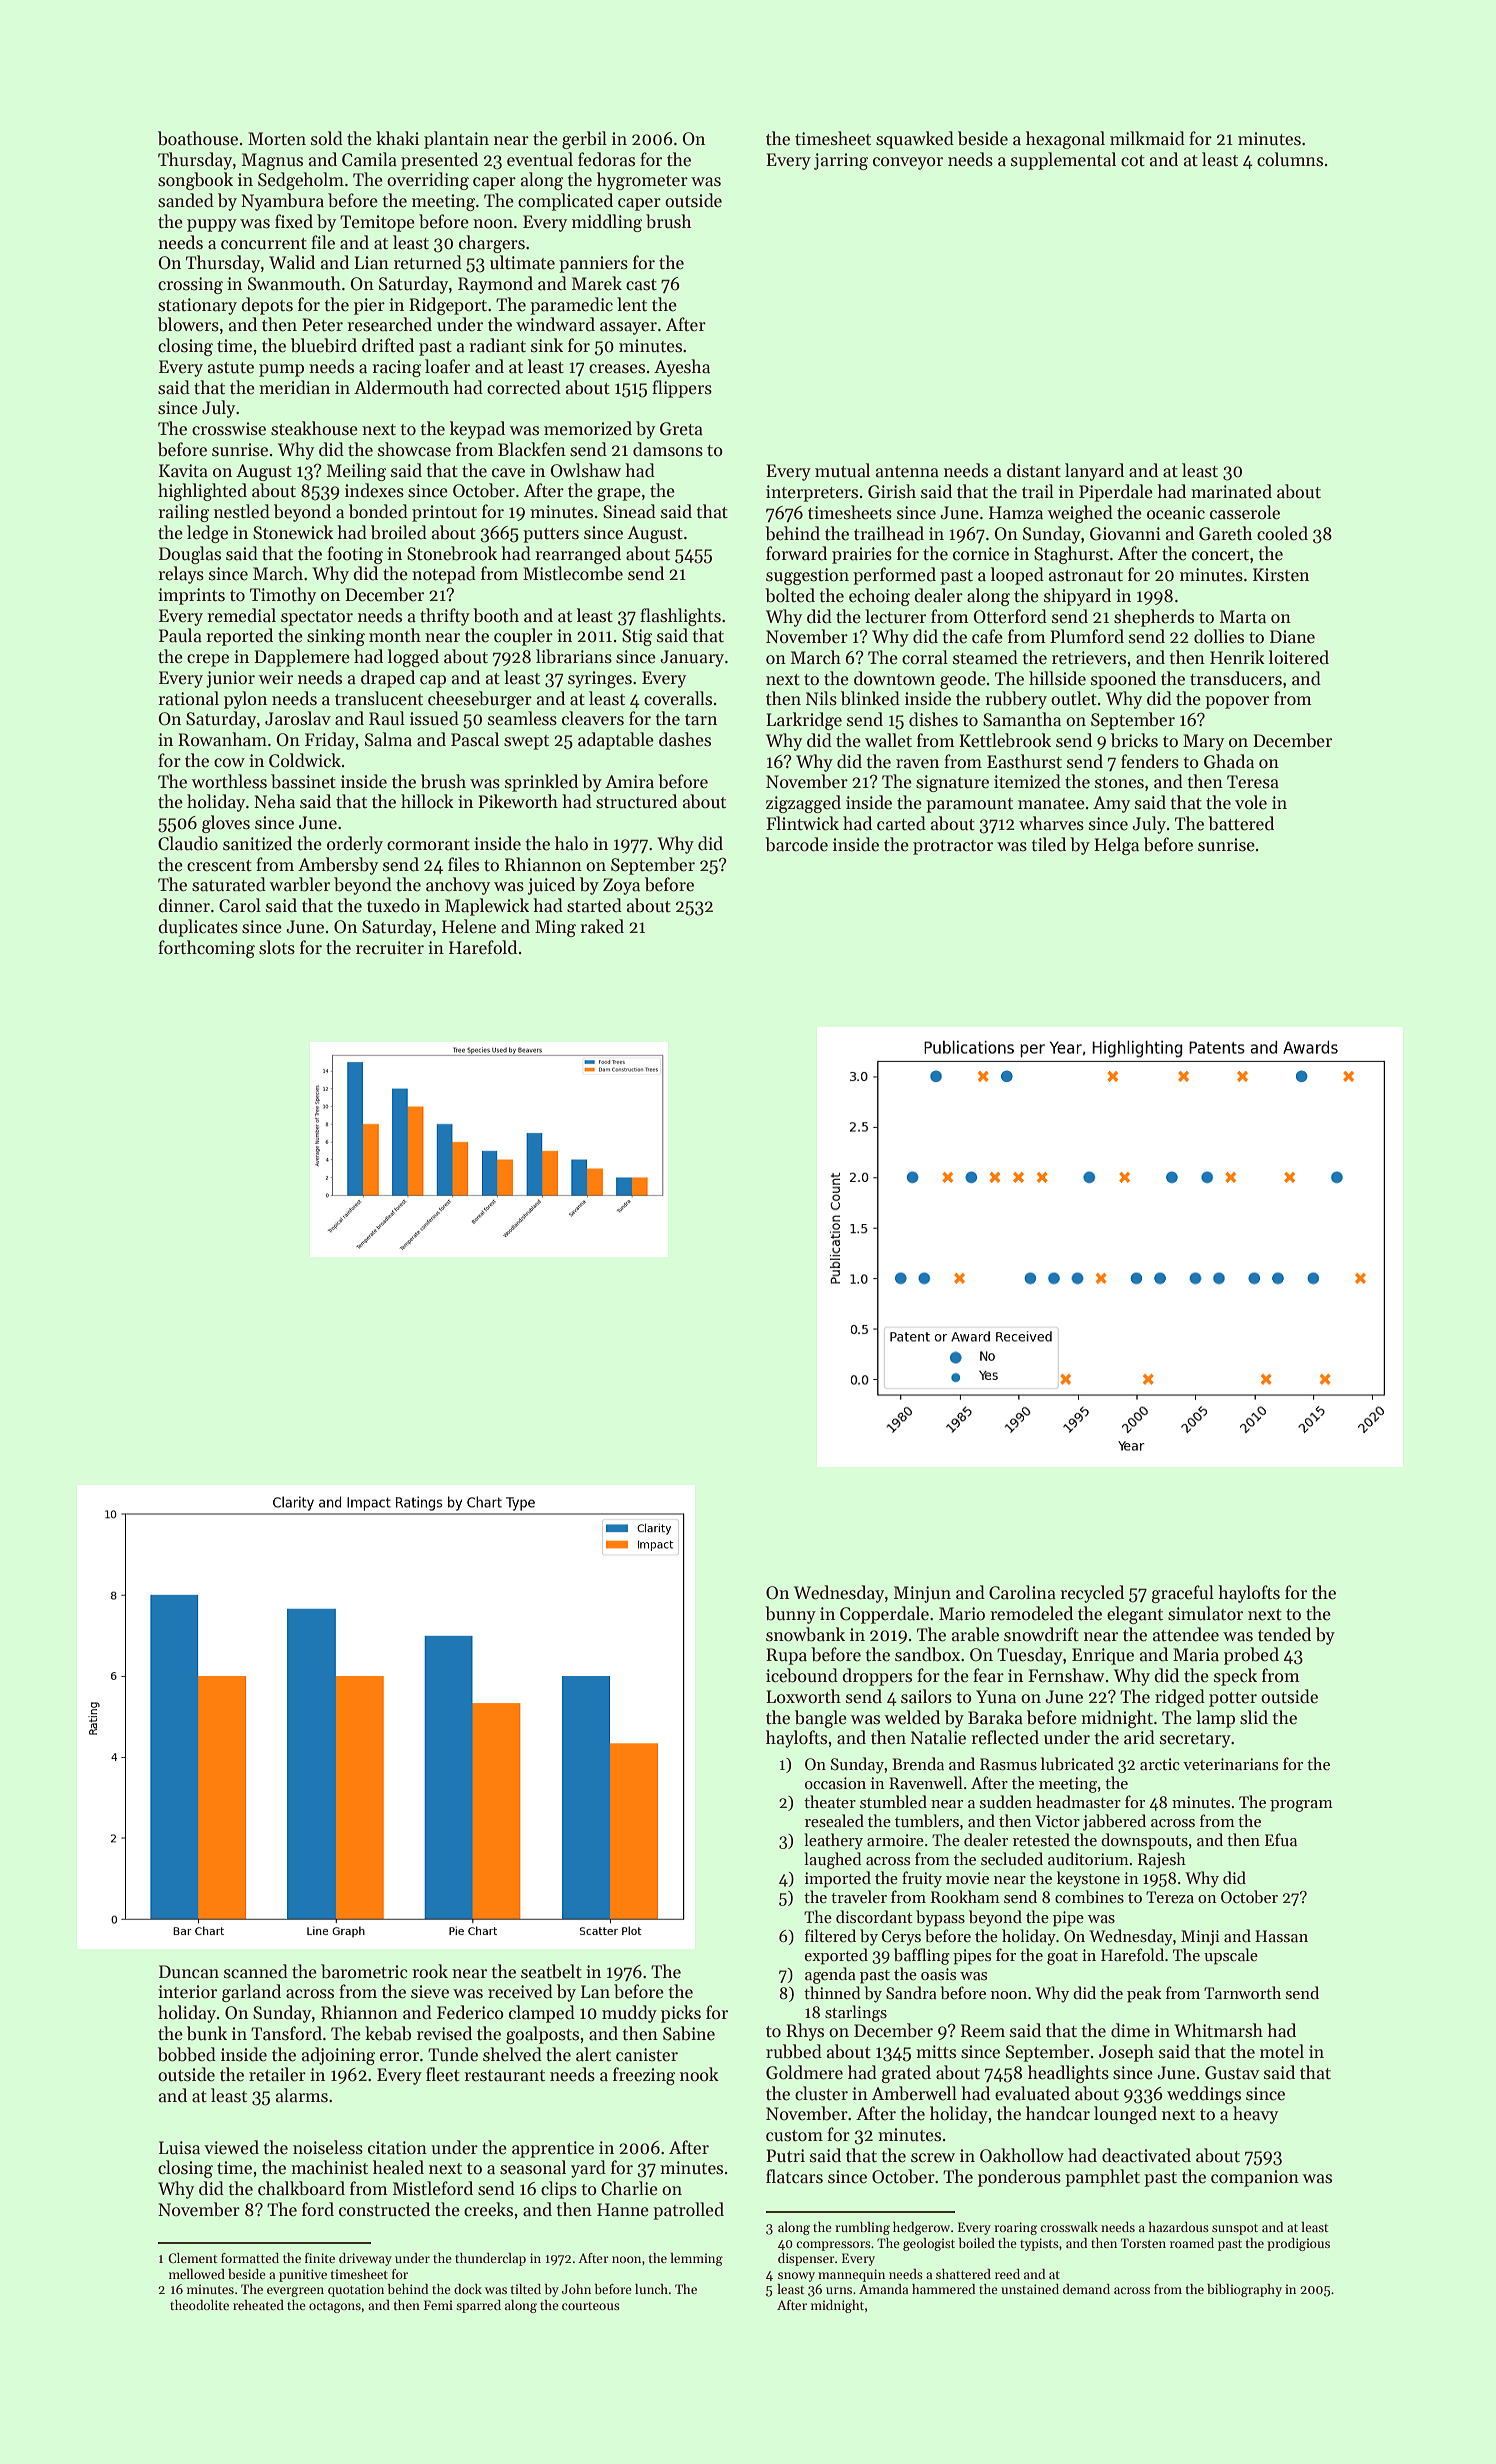 The width and height of the screenshot is (1496, 2464). What do you see at coordinates (915, 140) in the screenshot?
I see `squawked` at bounding box center [915, 140].
